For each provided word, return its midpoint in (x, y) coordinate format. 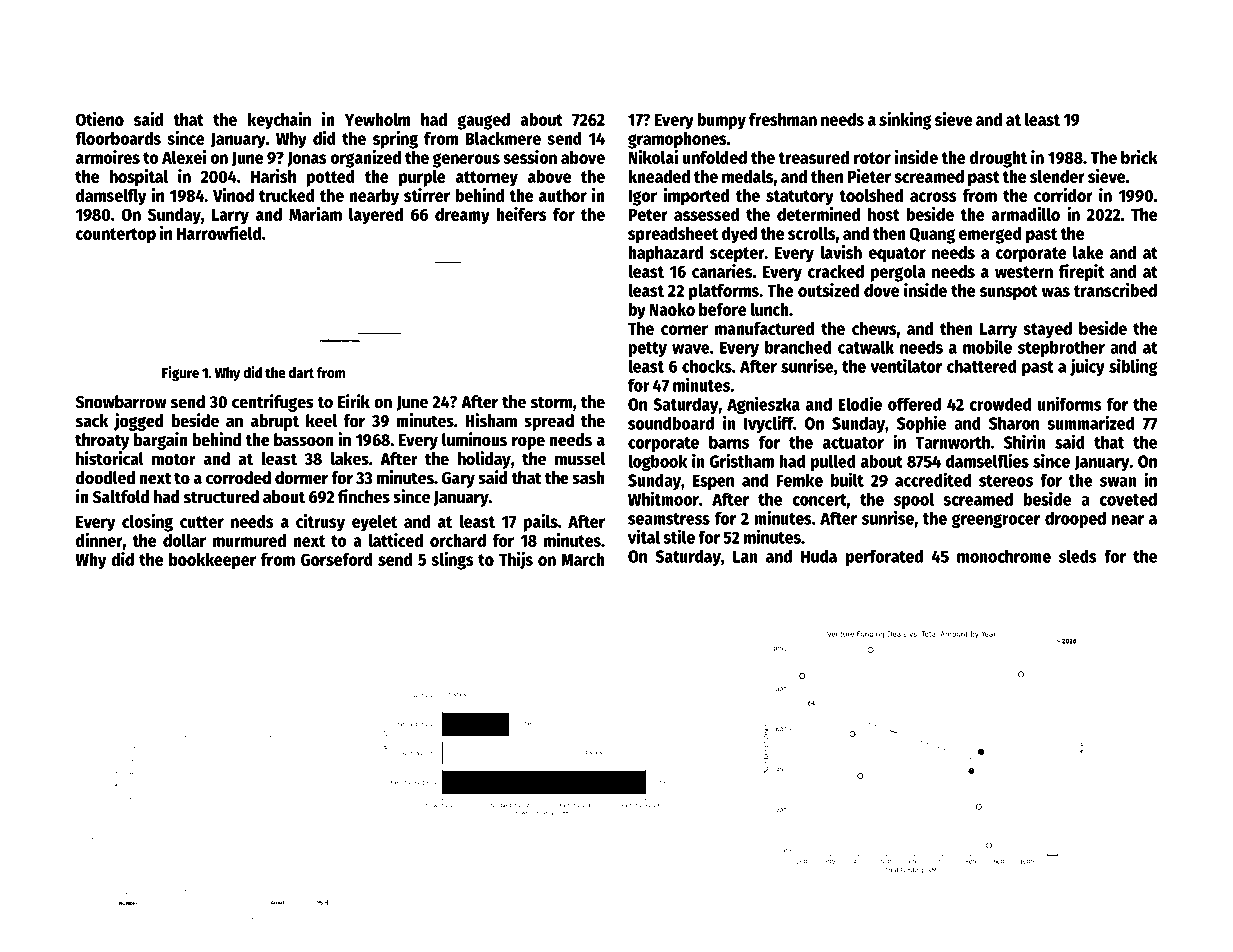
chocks (707, 366)
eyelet (374, 523)
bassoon (304, 440)
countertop (116, 236)
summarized (1090, 423)
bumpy (721, 121)
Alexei (184, 157)
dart (301, 372)
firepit (1082, 273)
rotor (872, 158)
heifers (521, 214)
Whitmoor (663, 499)
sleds (1078, 556)
